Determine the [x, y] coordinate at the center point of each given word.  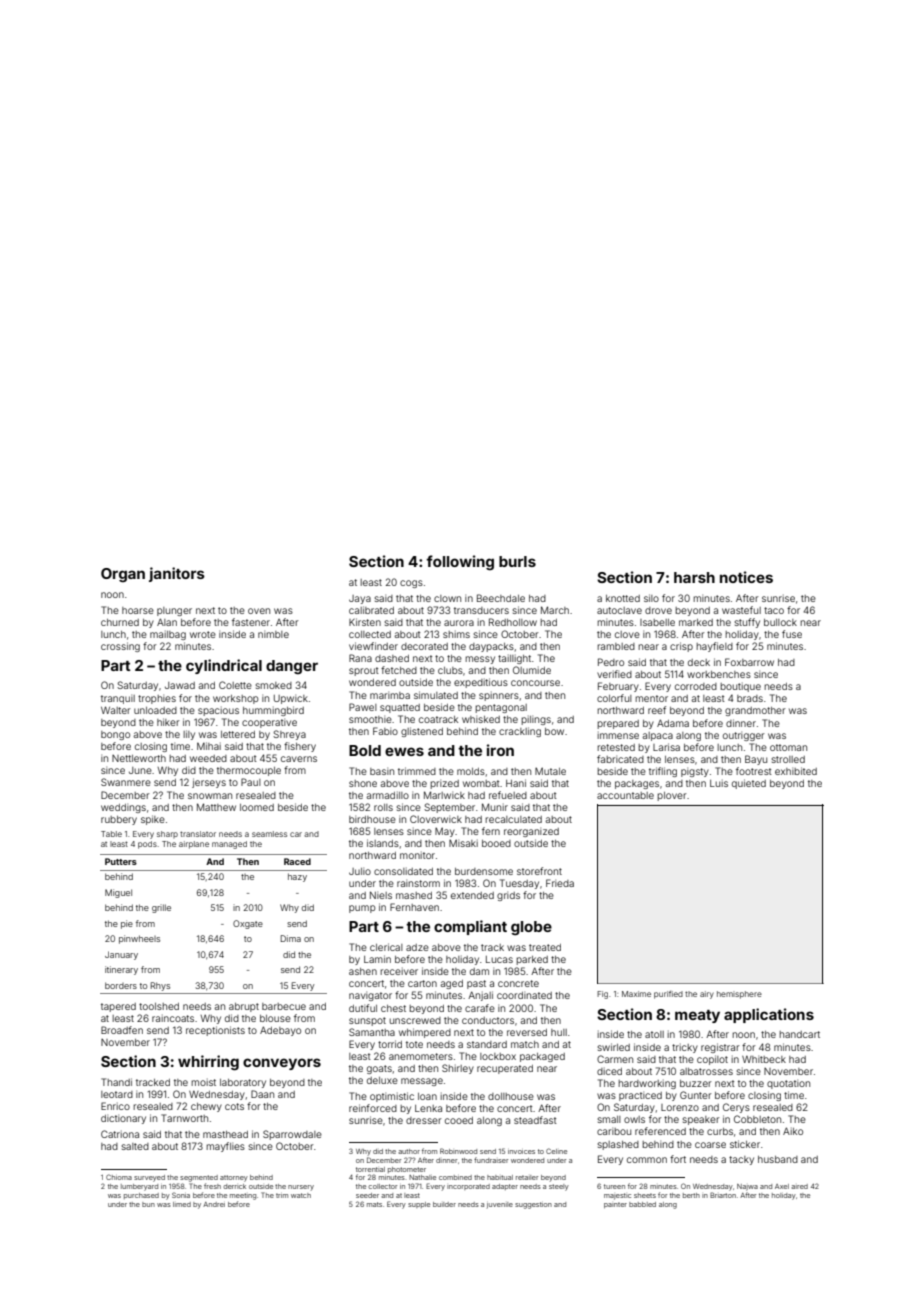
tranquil [118, 699]
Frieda [560, 883]
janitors [177, 574]
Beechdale [501, 598]
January [121, 955]
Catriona [120, 1134]
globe [531, 928]
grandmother [755, 711]
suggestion [533, 1205]
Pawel [363, 707]
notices [746, 577]
